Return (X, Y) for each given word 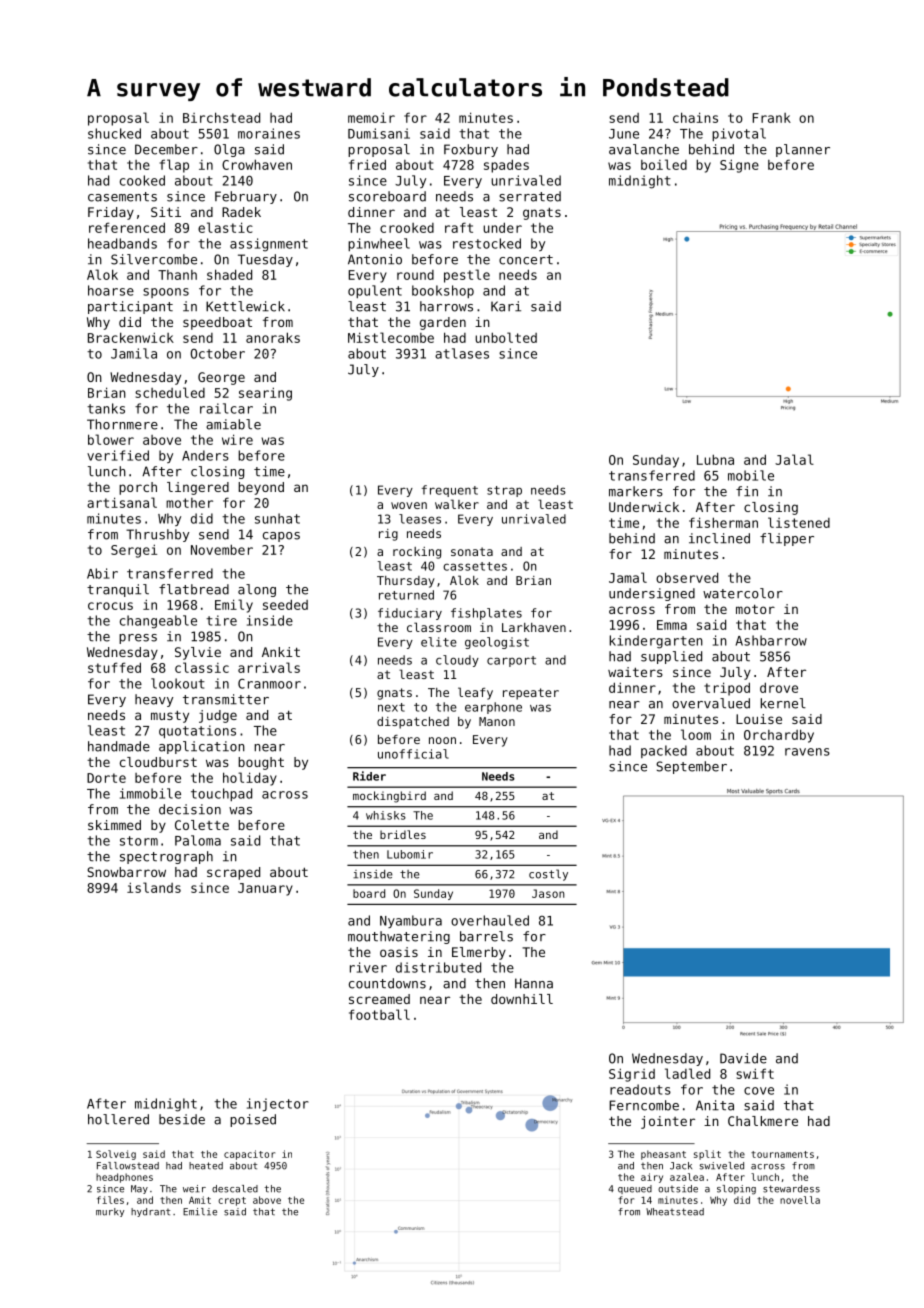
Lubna (715, 459)
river (368, 967)
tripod (727, 689)
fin (747, 491)
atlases (462, 353)
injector (278, 1105)
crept (232, 1201)
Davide (743, 1058)
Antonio (375, 259)
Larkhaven (534, 627)
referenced (127, 227)
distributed (438, 967)
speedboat (217, 323)
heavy (154, 700)
